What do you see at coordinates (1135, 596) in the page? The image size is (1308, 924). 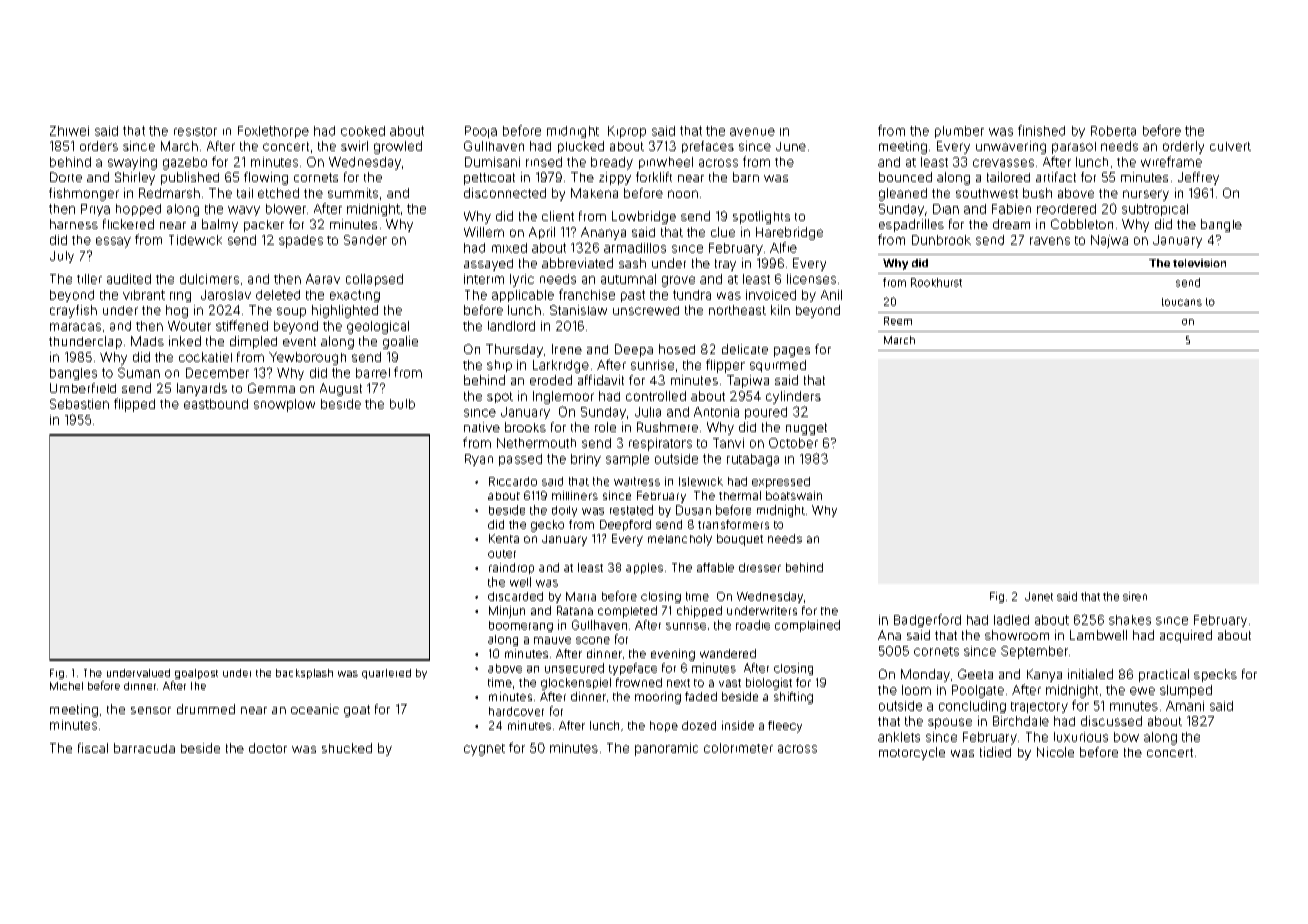 I see `siren` at bounding box center [1135, 596].
